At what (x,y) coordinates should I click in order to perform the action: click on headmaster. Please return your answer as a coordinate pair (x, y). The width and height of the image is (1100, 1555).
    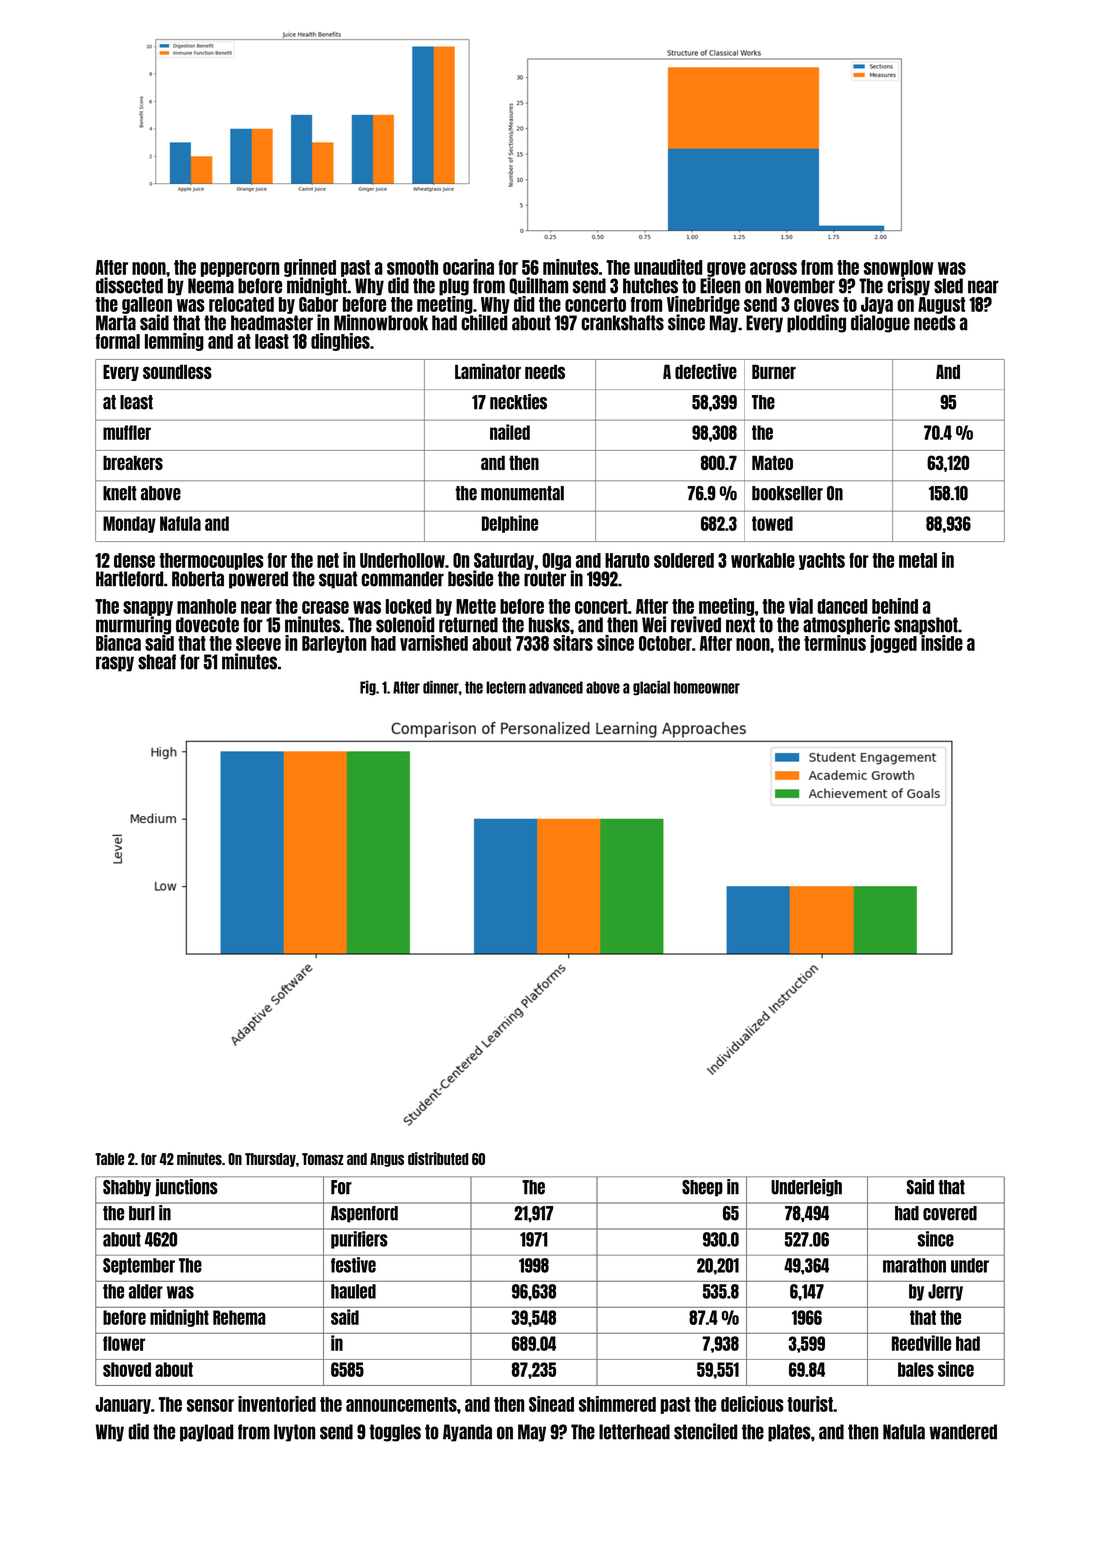
    Looking at the image, I should click on (272, 323).
